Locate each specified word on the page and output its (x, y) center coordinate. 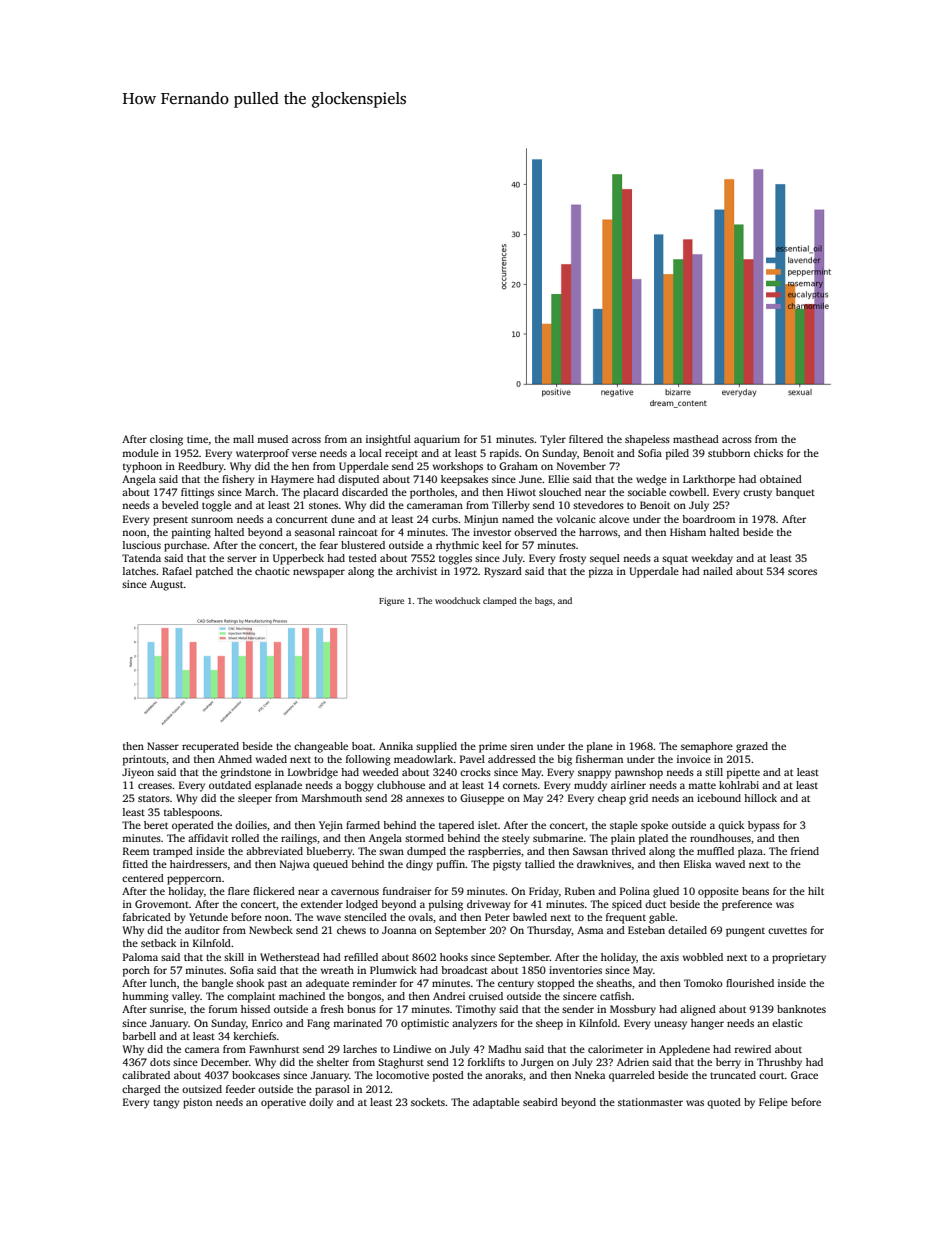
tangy (166, 1104)
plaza (750, 852)
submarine (558, 838)
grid (638, 799)
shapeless (647, 440)
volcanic (576, 519)
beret (156, 825)
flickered (274, 891)
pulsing (446, 905)
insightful (388, 440)
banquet (795, 493)
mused (272, 439)
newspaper (319, 573)
